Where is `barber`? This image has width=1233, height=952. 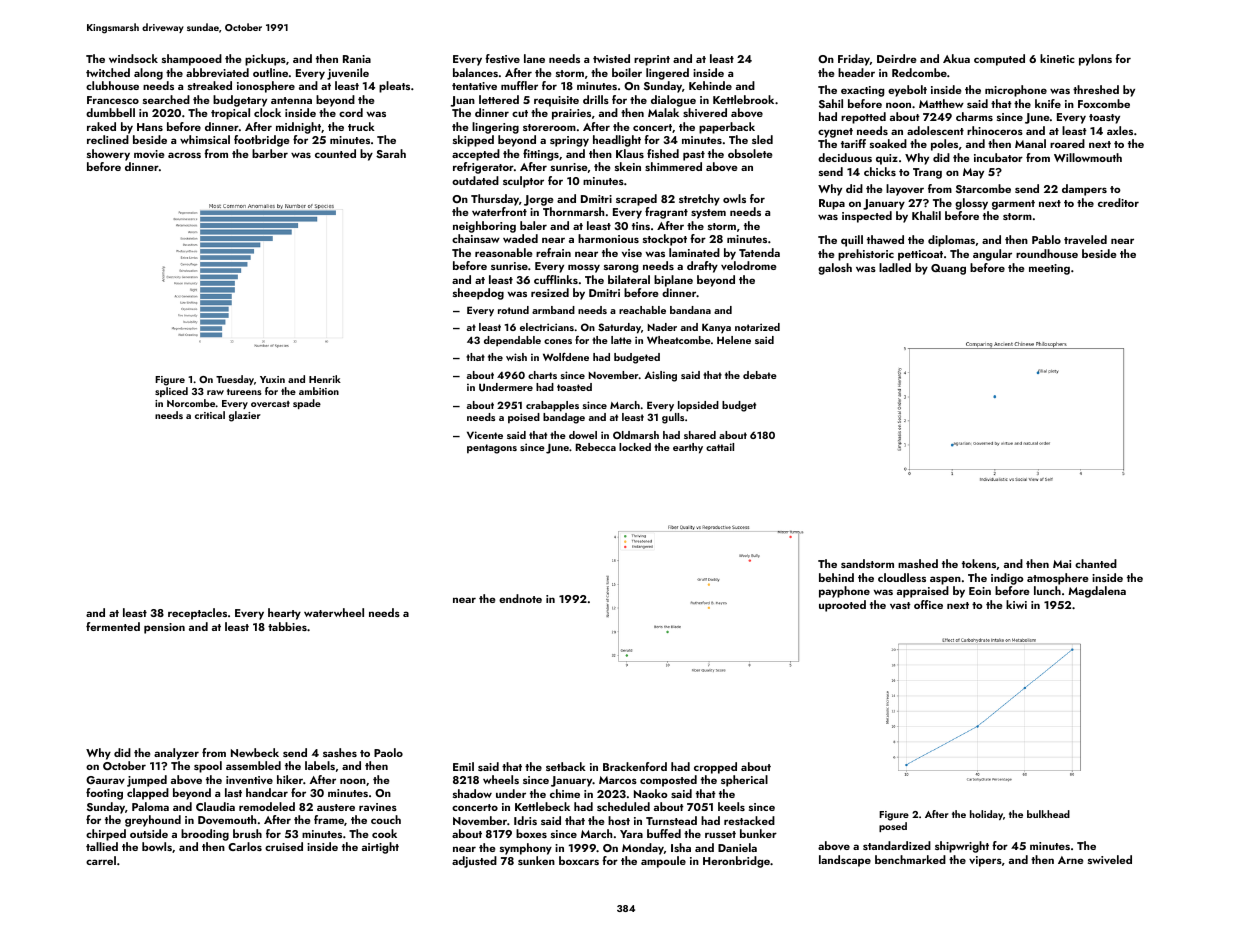
barber is located at coordinates (270, 153).
